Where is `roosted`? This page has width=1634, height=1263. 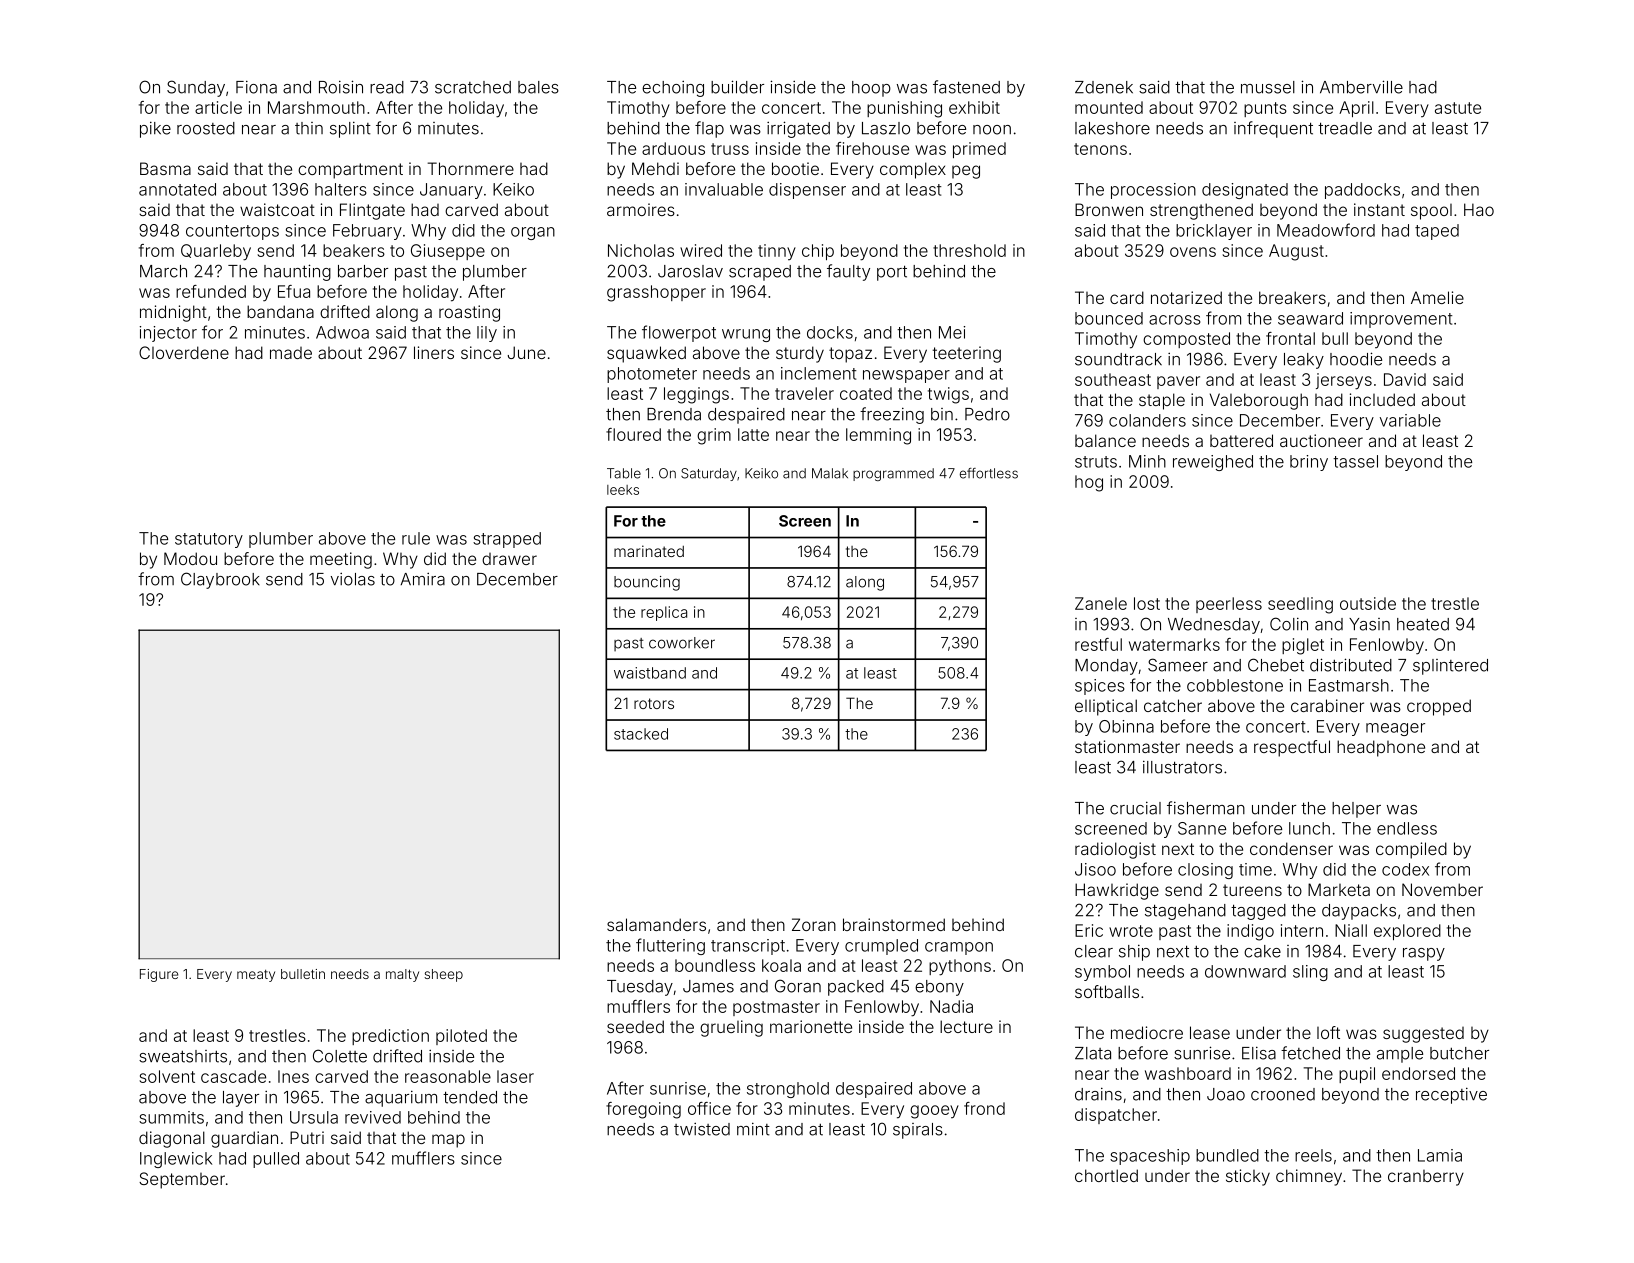
roosted is located at coordinates (206, 128).
